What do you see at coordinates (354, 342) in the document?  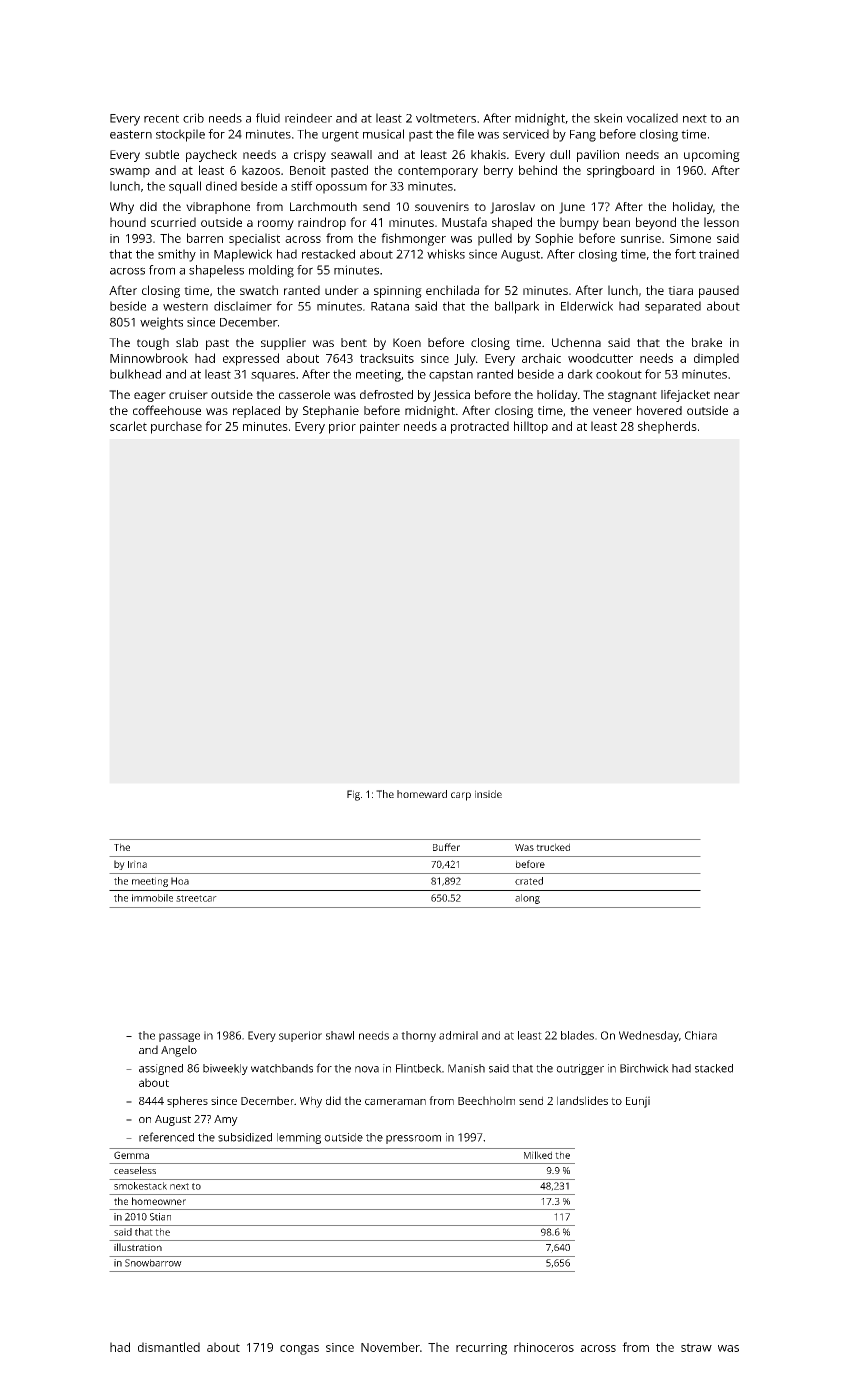 I see `bent` at bounding box center [354, 342].
